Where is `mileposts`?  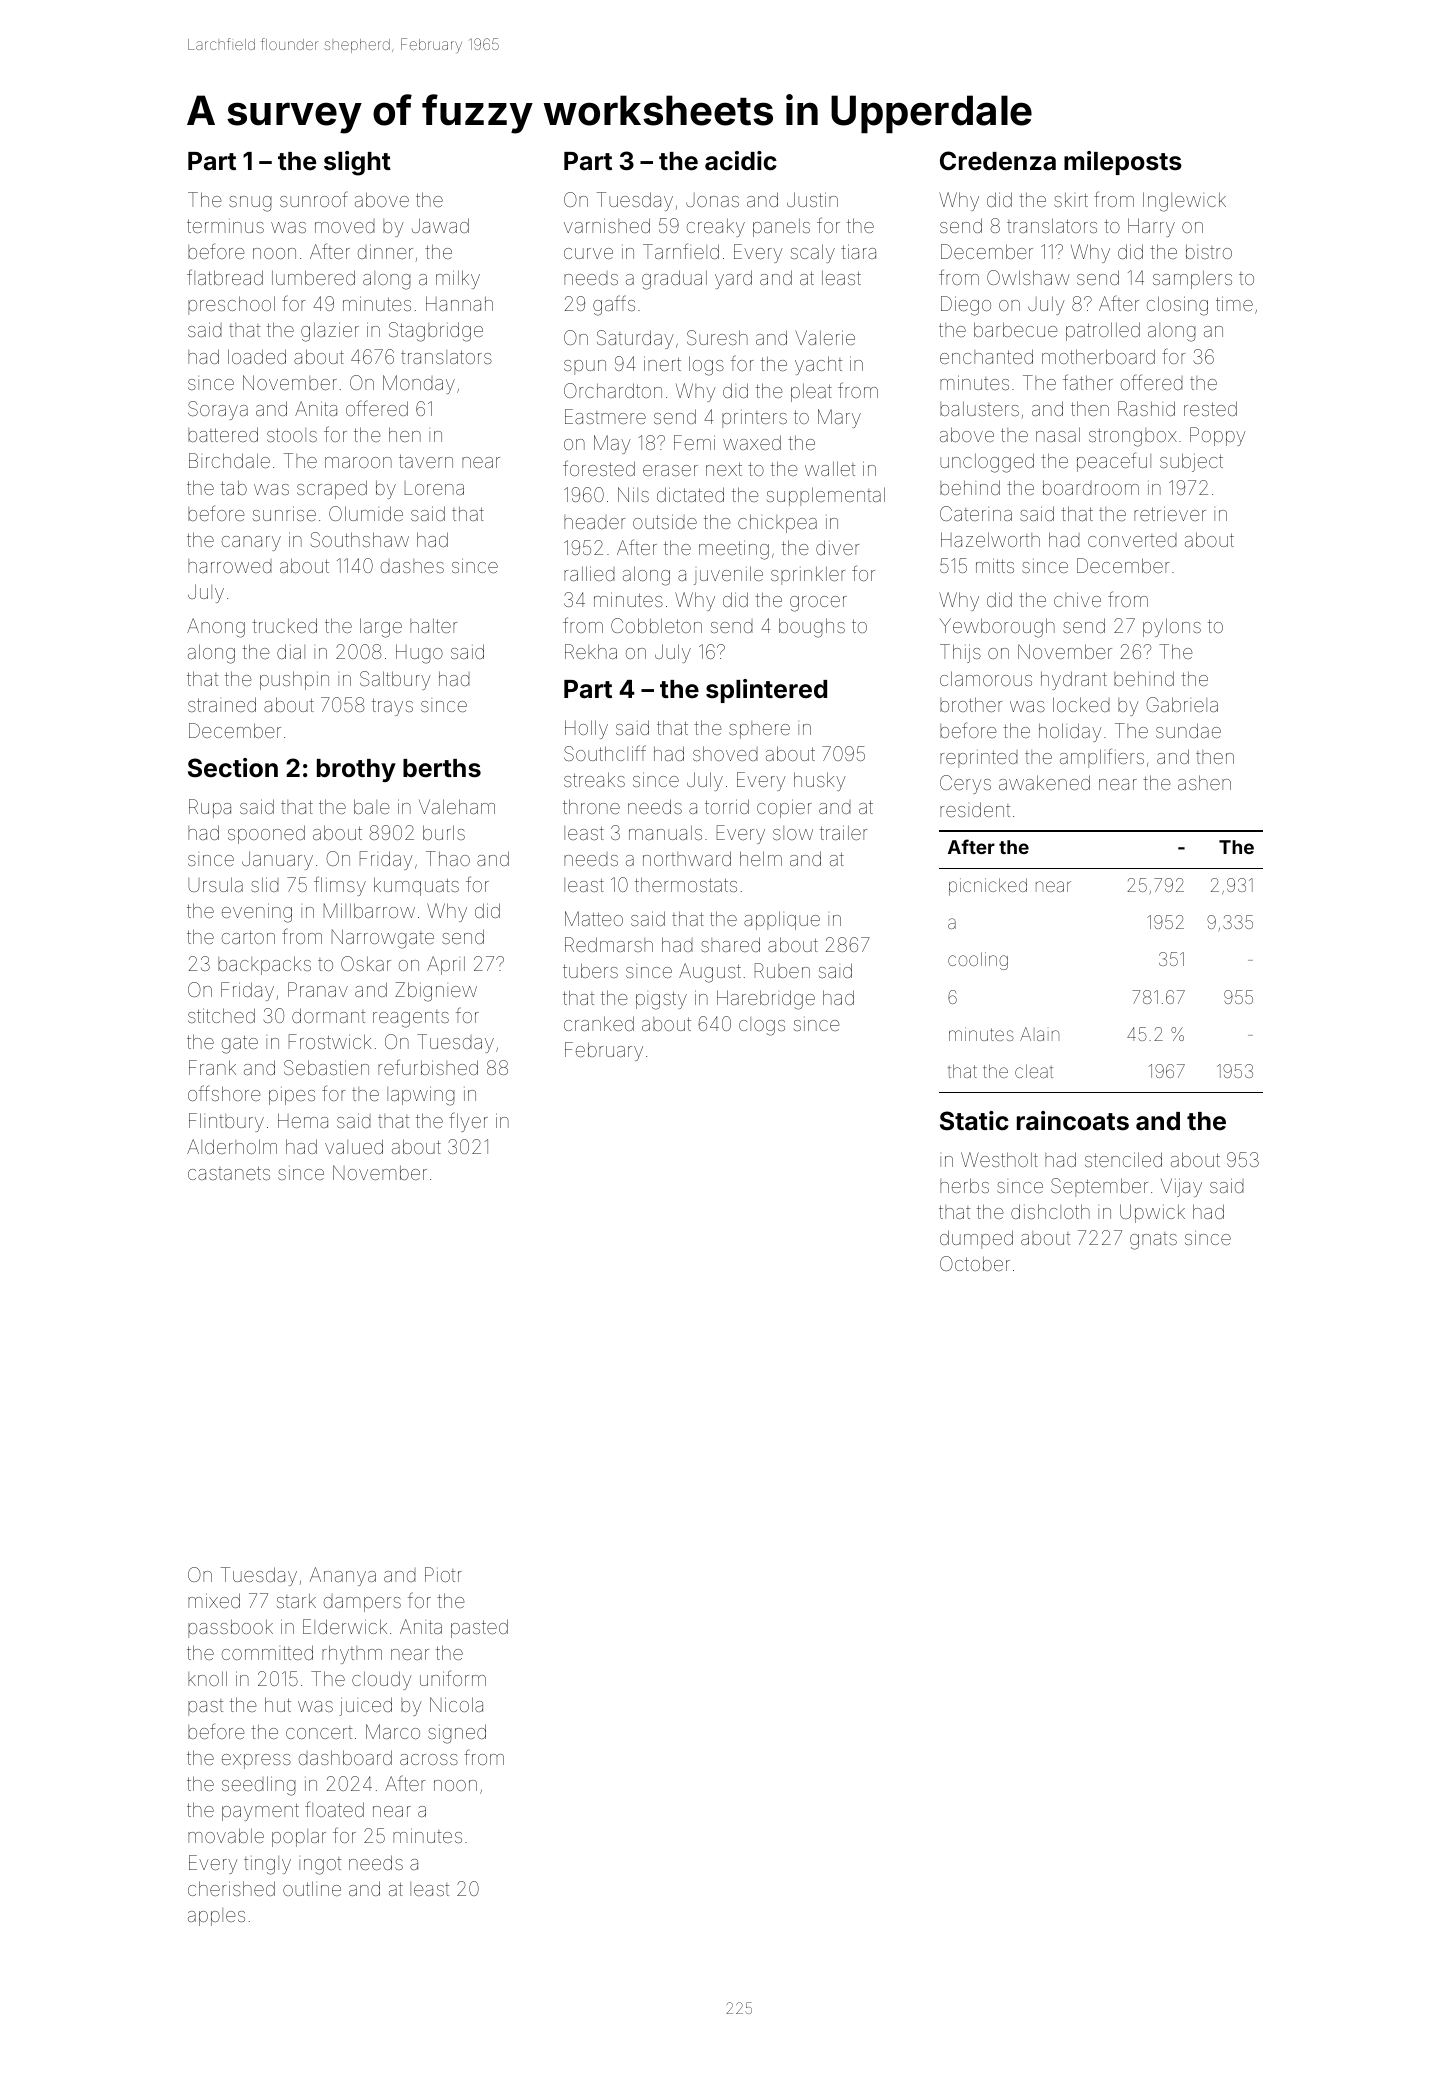 mileposts is located at coordinates (1123, 163).
